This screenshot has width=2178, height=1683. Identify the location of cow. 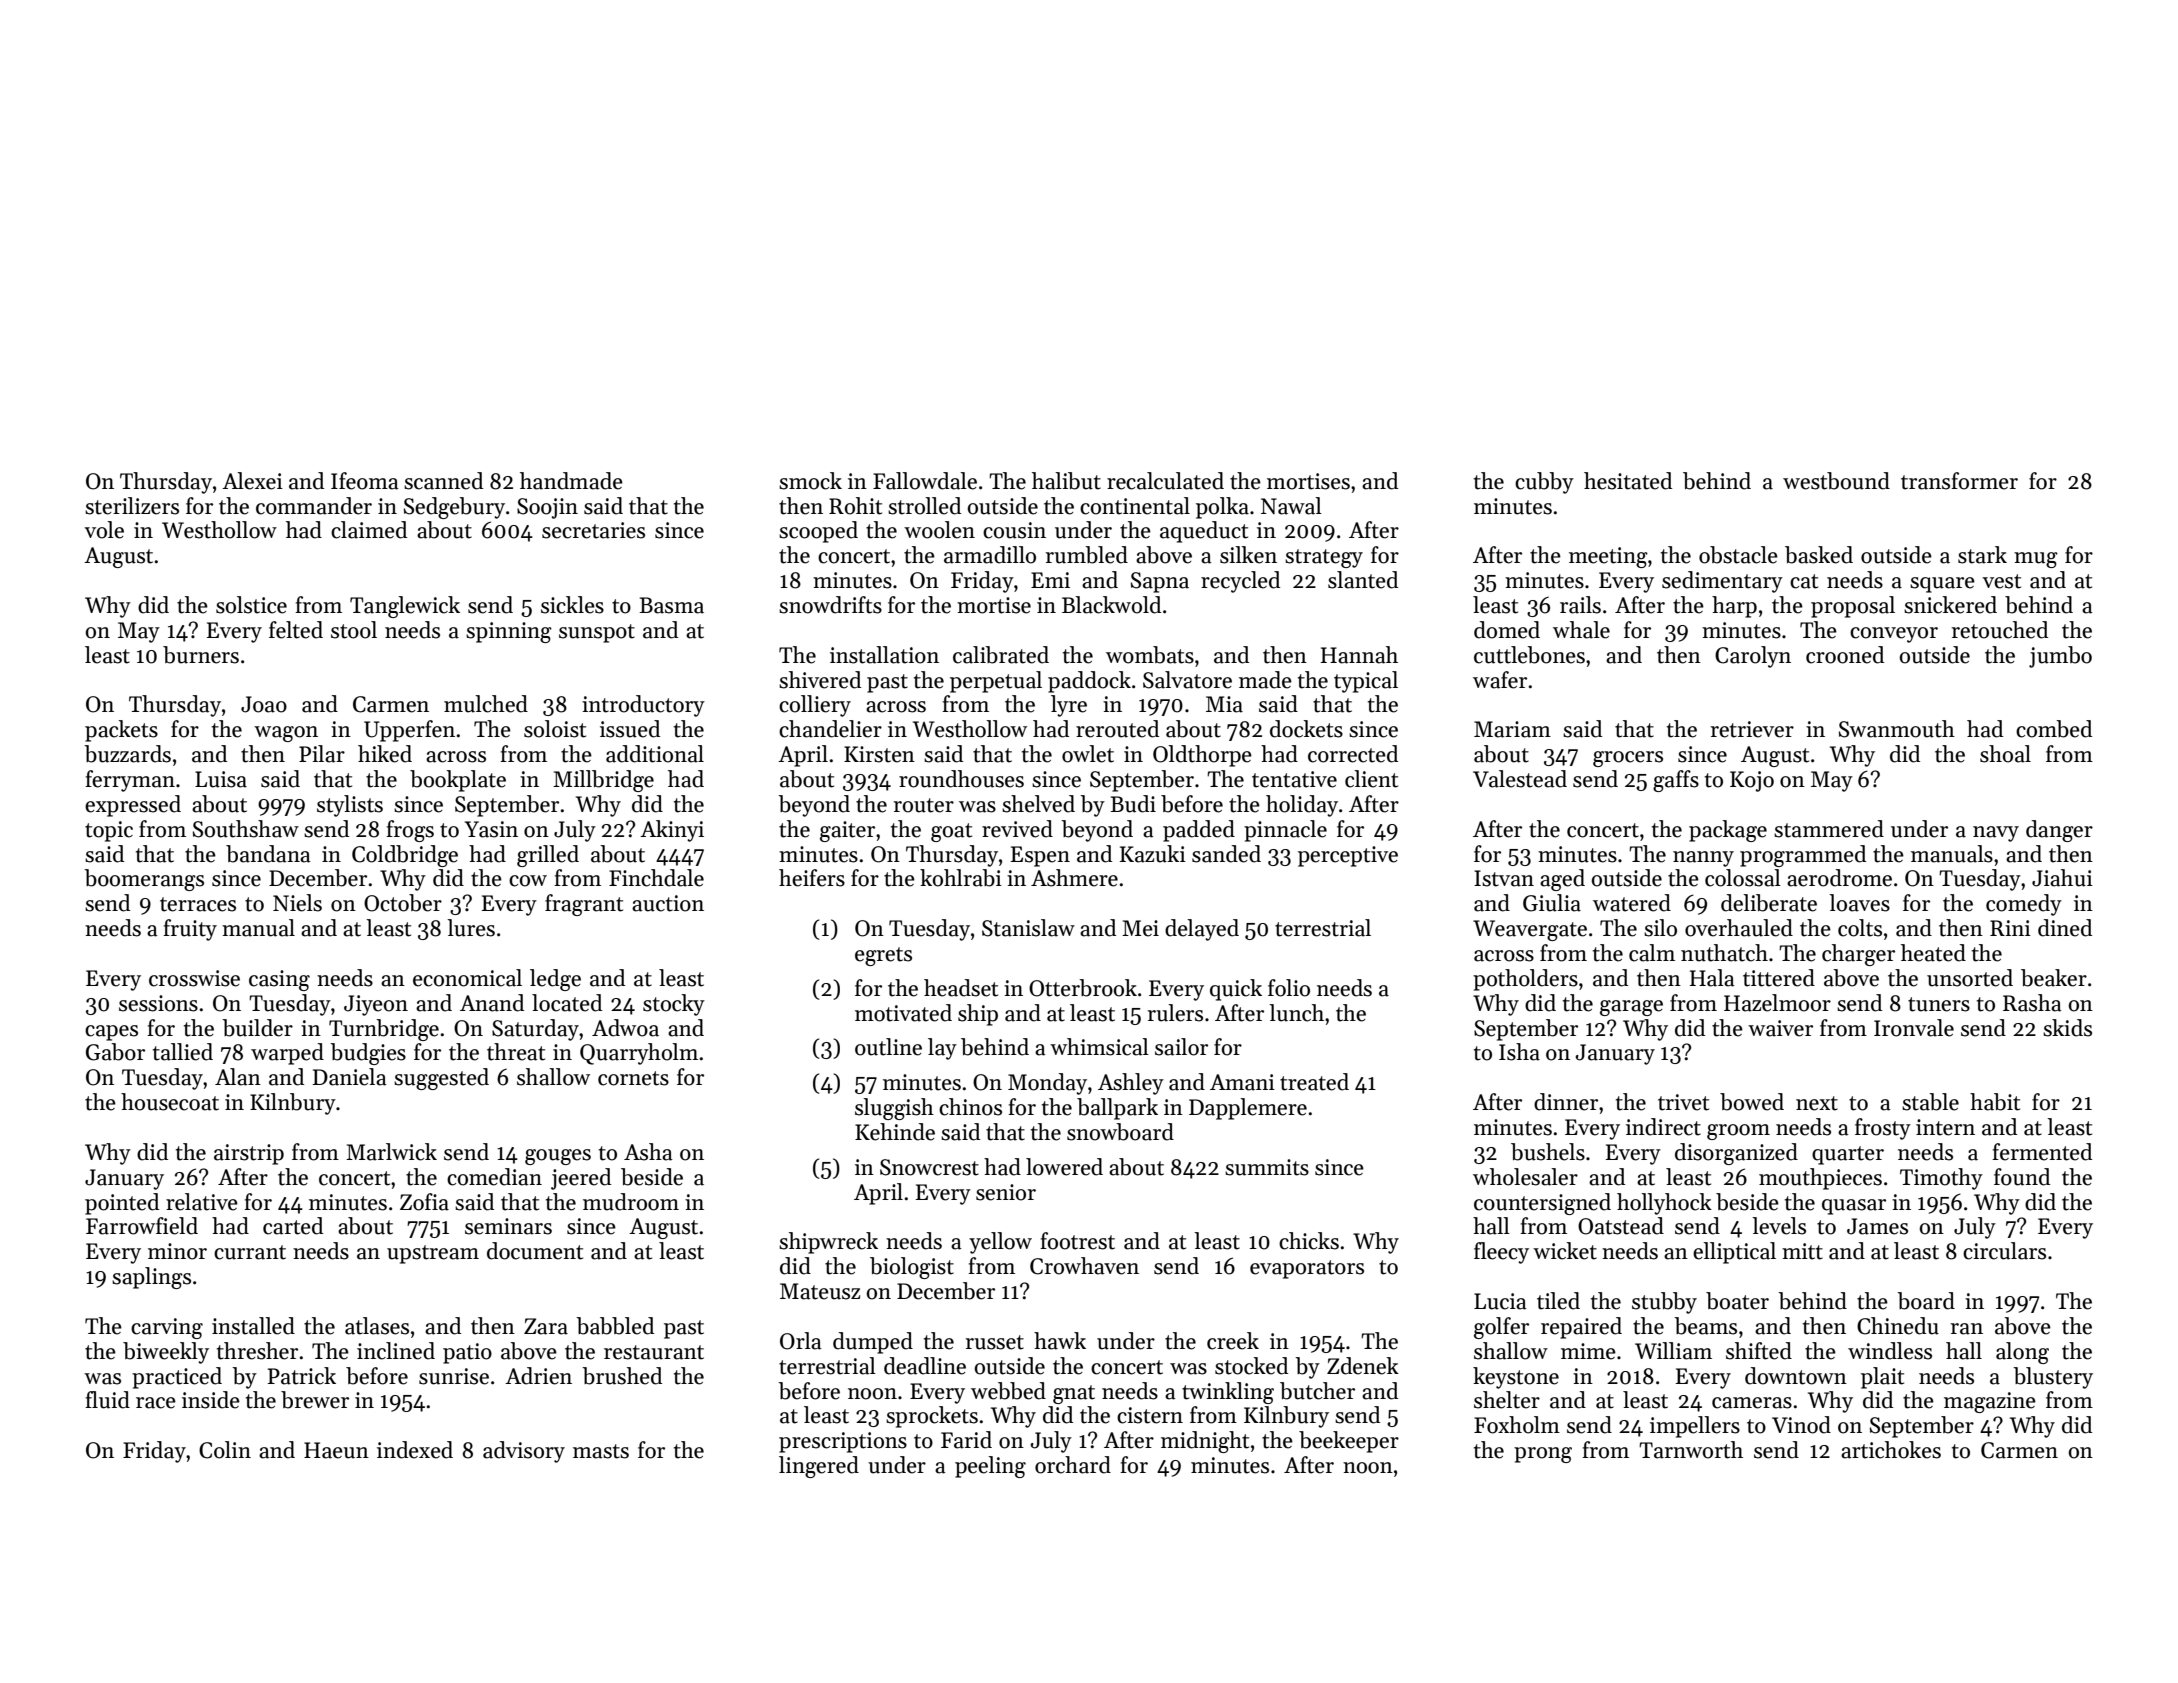
(528, 881).
